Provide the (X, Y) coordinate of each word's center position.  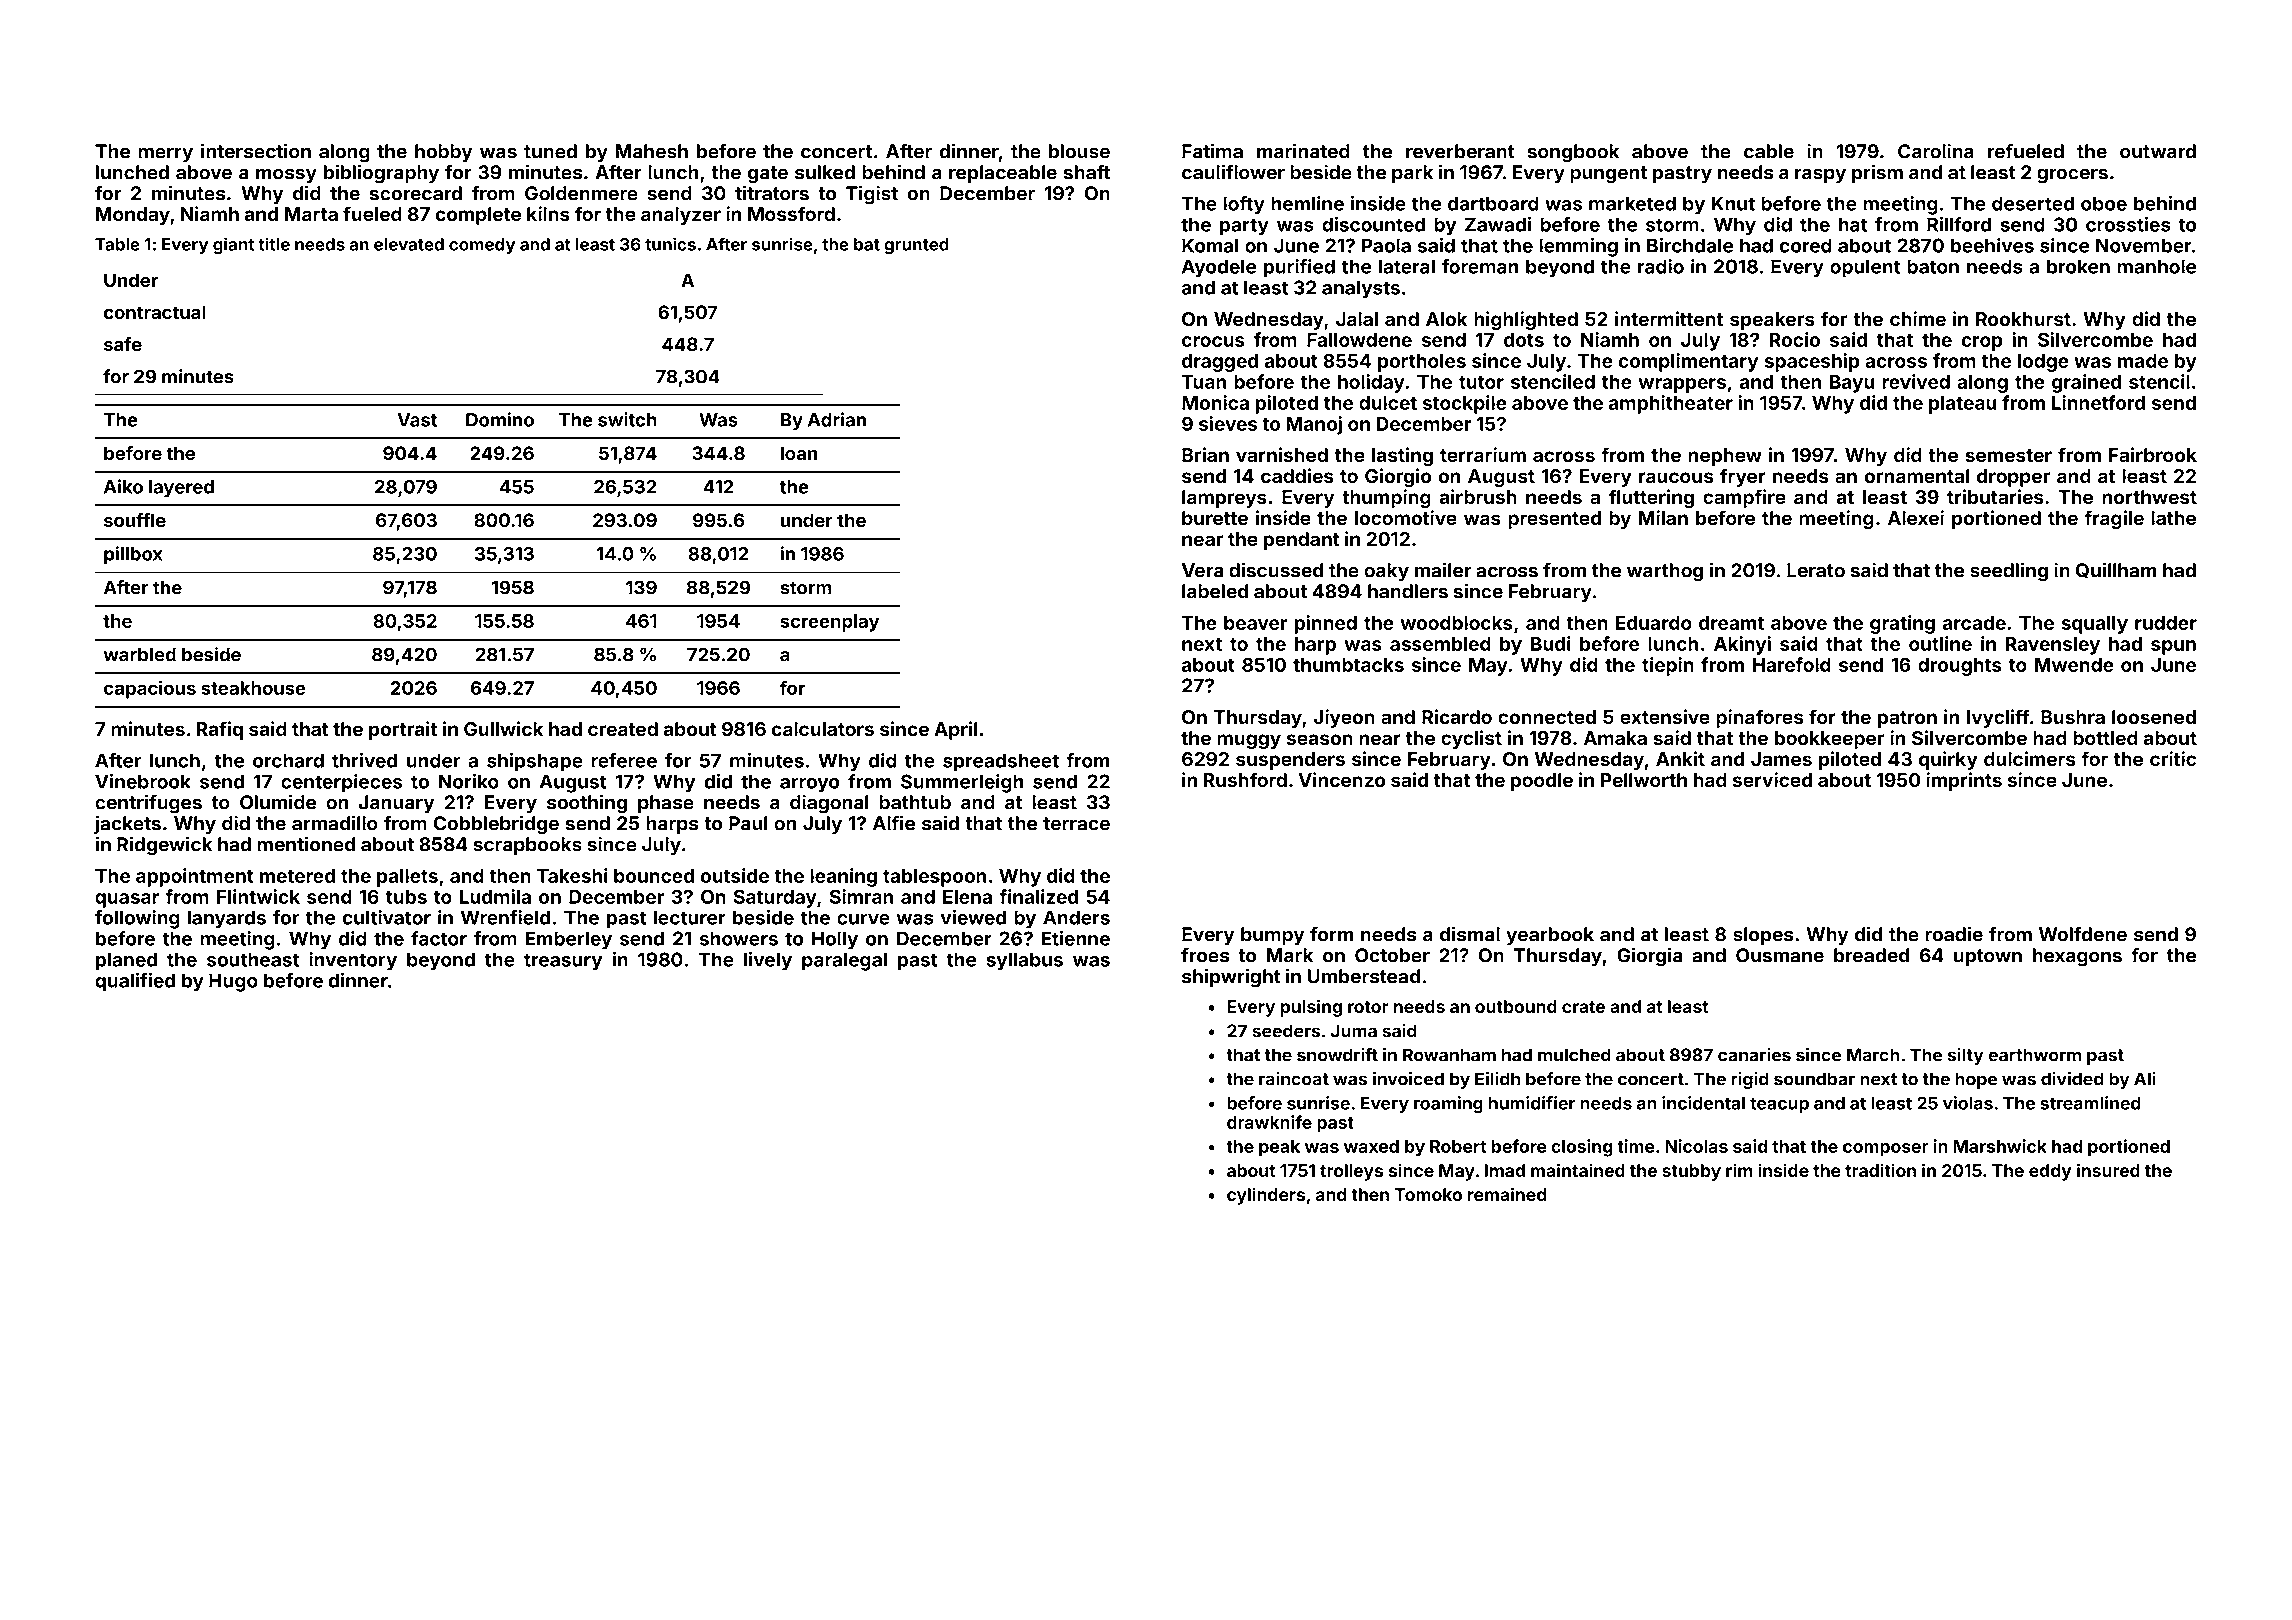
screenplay (829, 623)
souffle (135, 520)
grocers (2072, 176)
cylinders (1266, 1196)
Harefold (1792, 664)
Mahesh (651, 151)
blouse (1079, 151)
